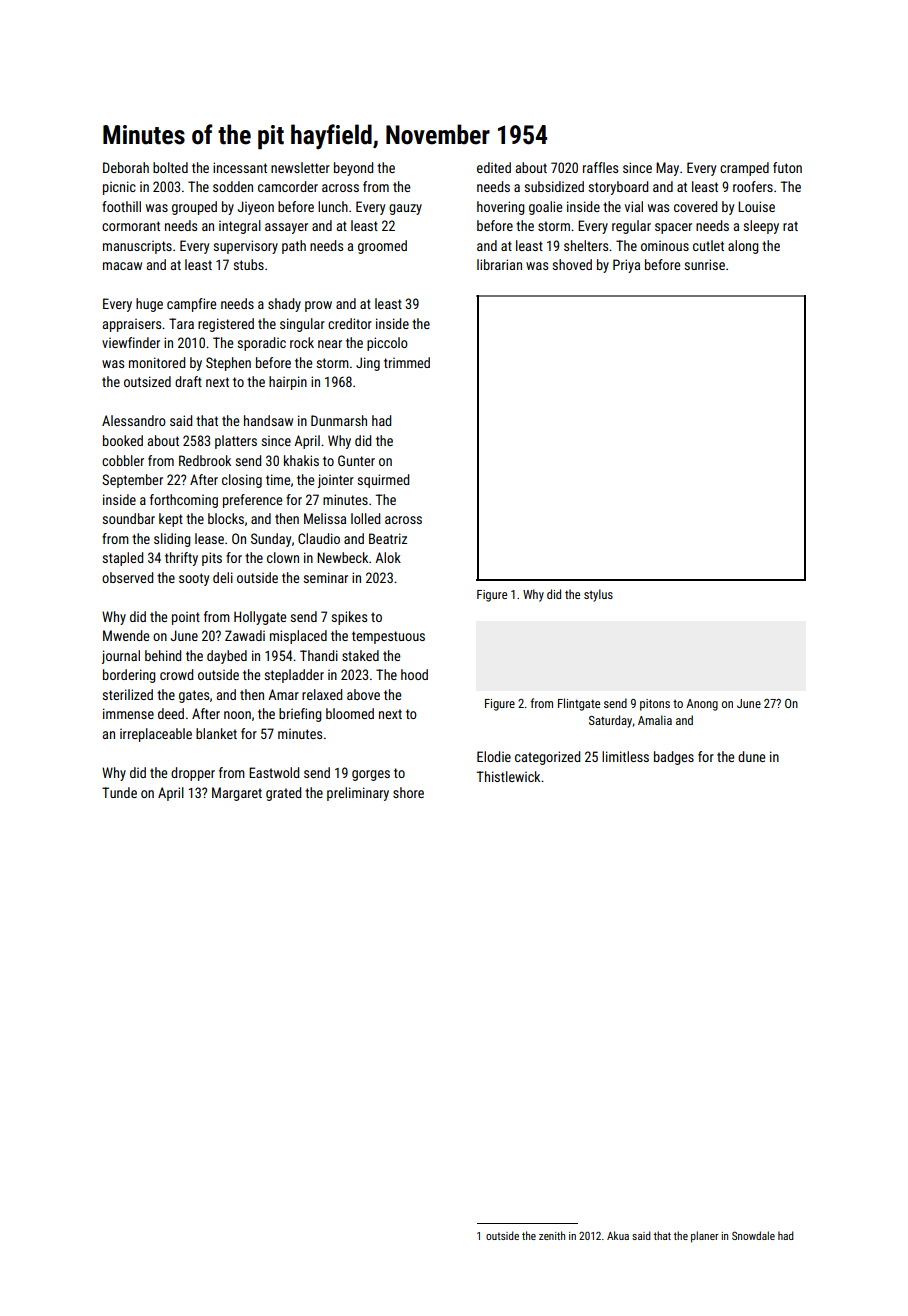 This screenshot has width=908, height=1316. What do you see at coordinates (598, 595) in the screenshot?
I see `stylus` at bounding box center [598, 595].
